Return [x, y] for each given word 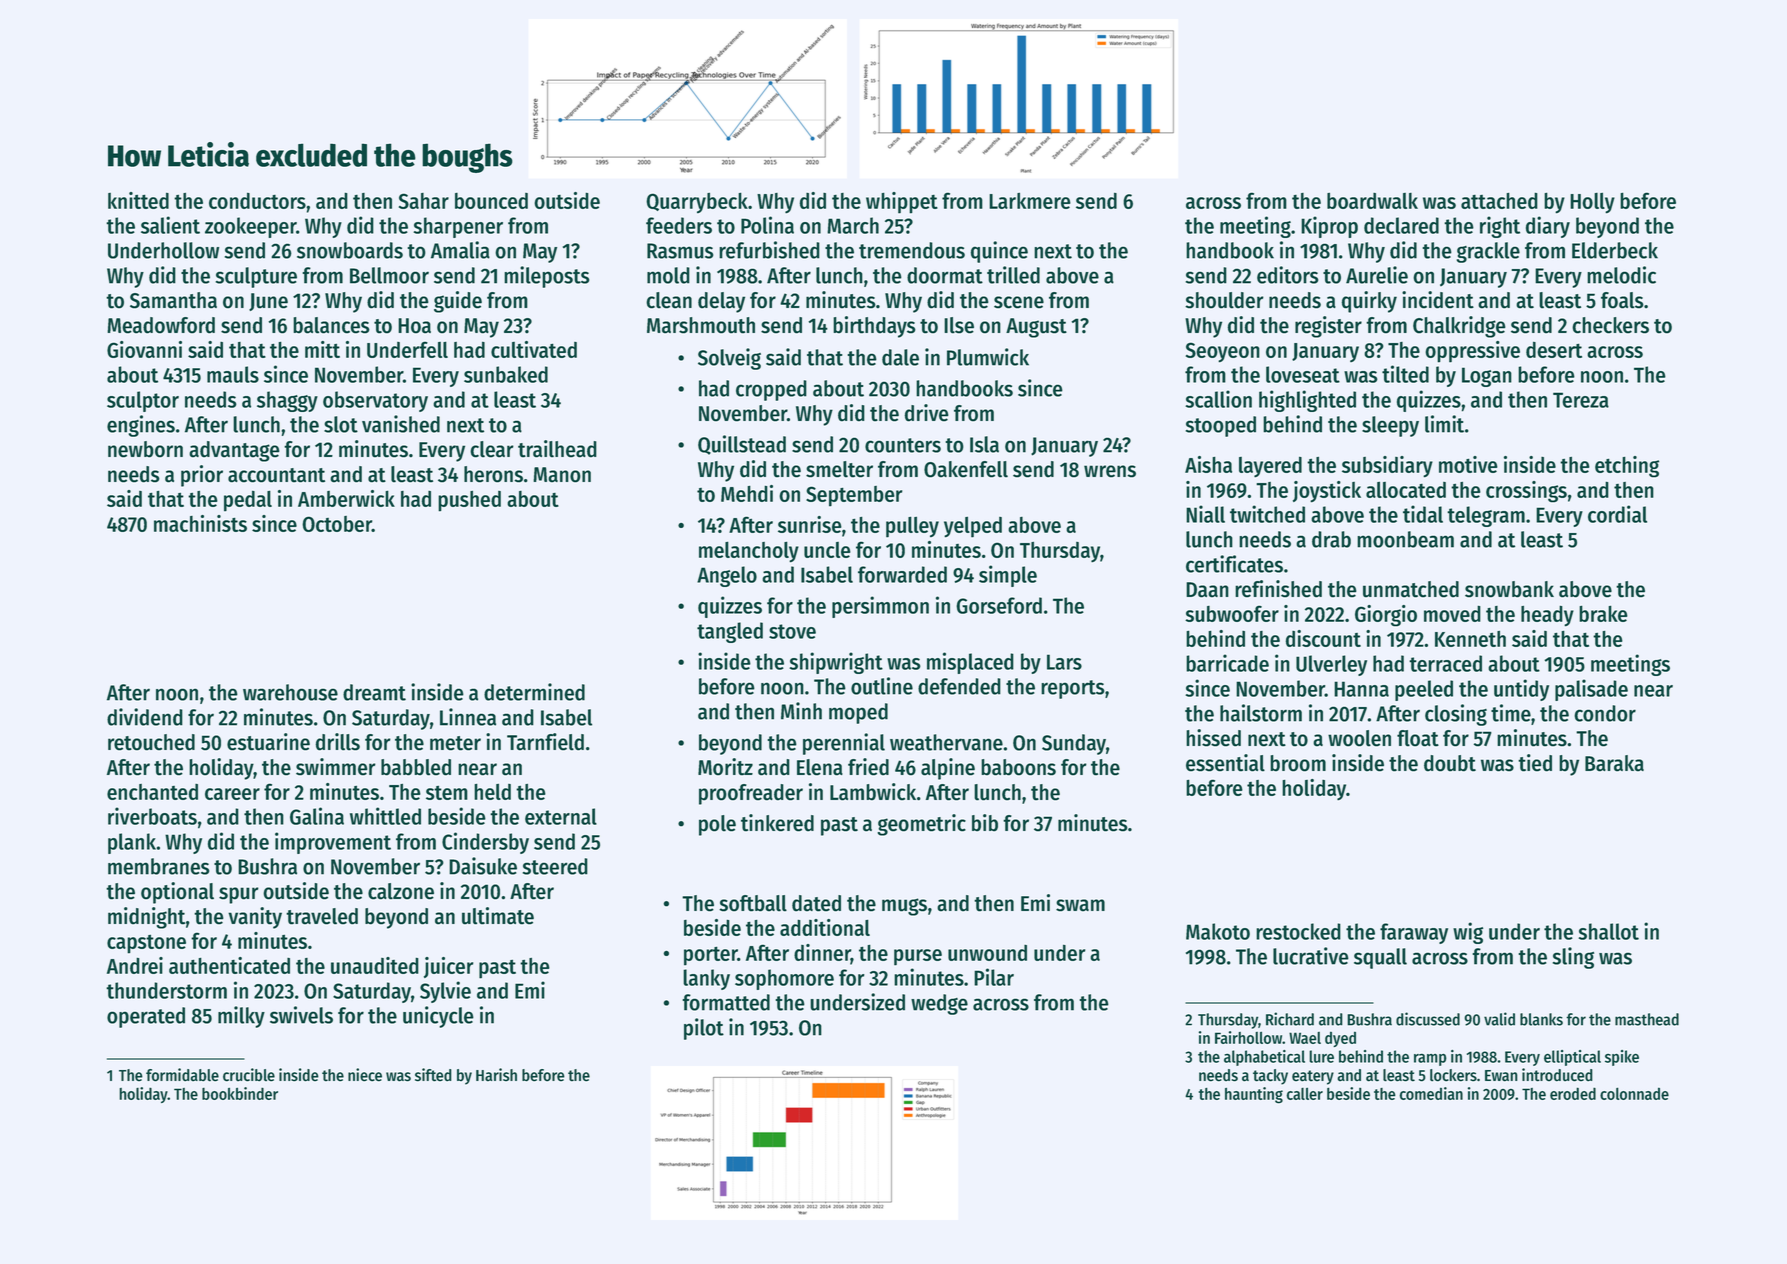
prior [202, 476]
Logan [1487, 377]
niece [365, 1075]
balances [331, 325]
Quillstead [742, 445]
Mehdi [747, 493]
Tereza [1581, 400]
